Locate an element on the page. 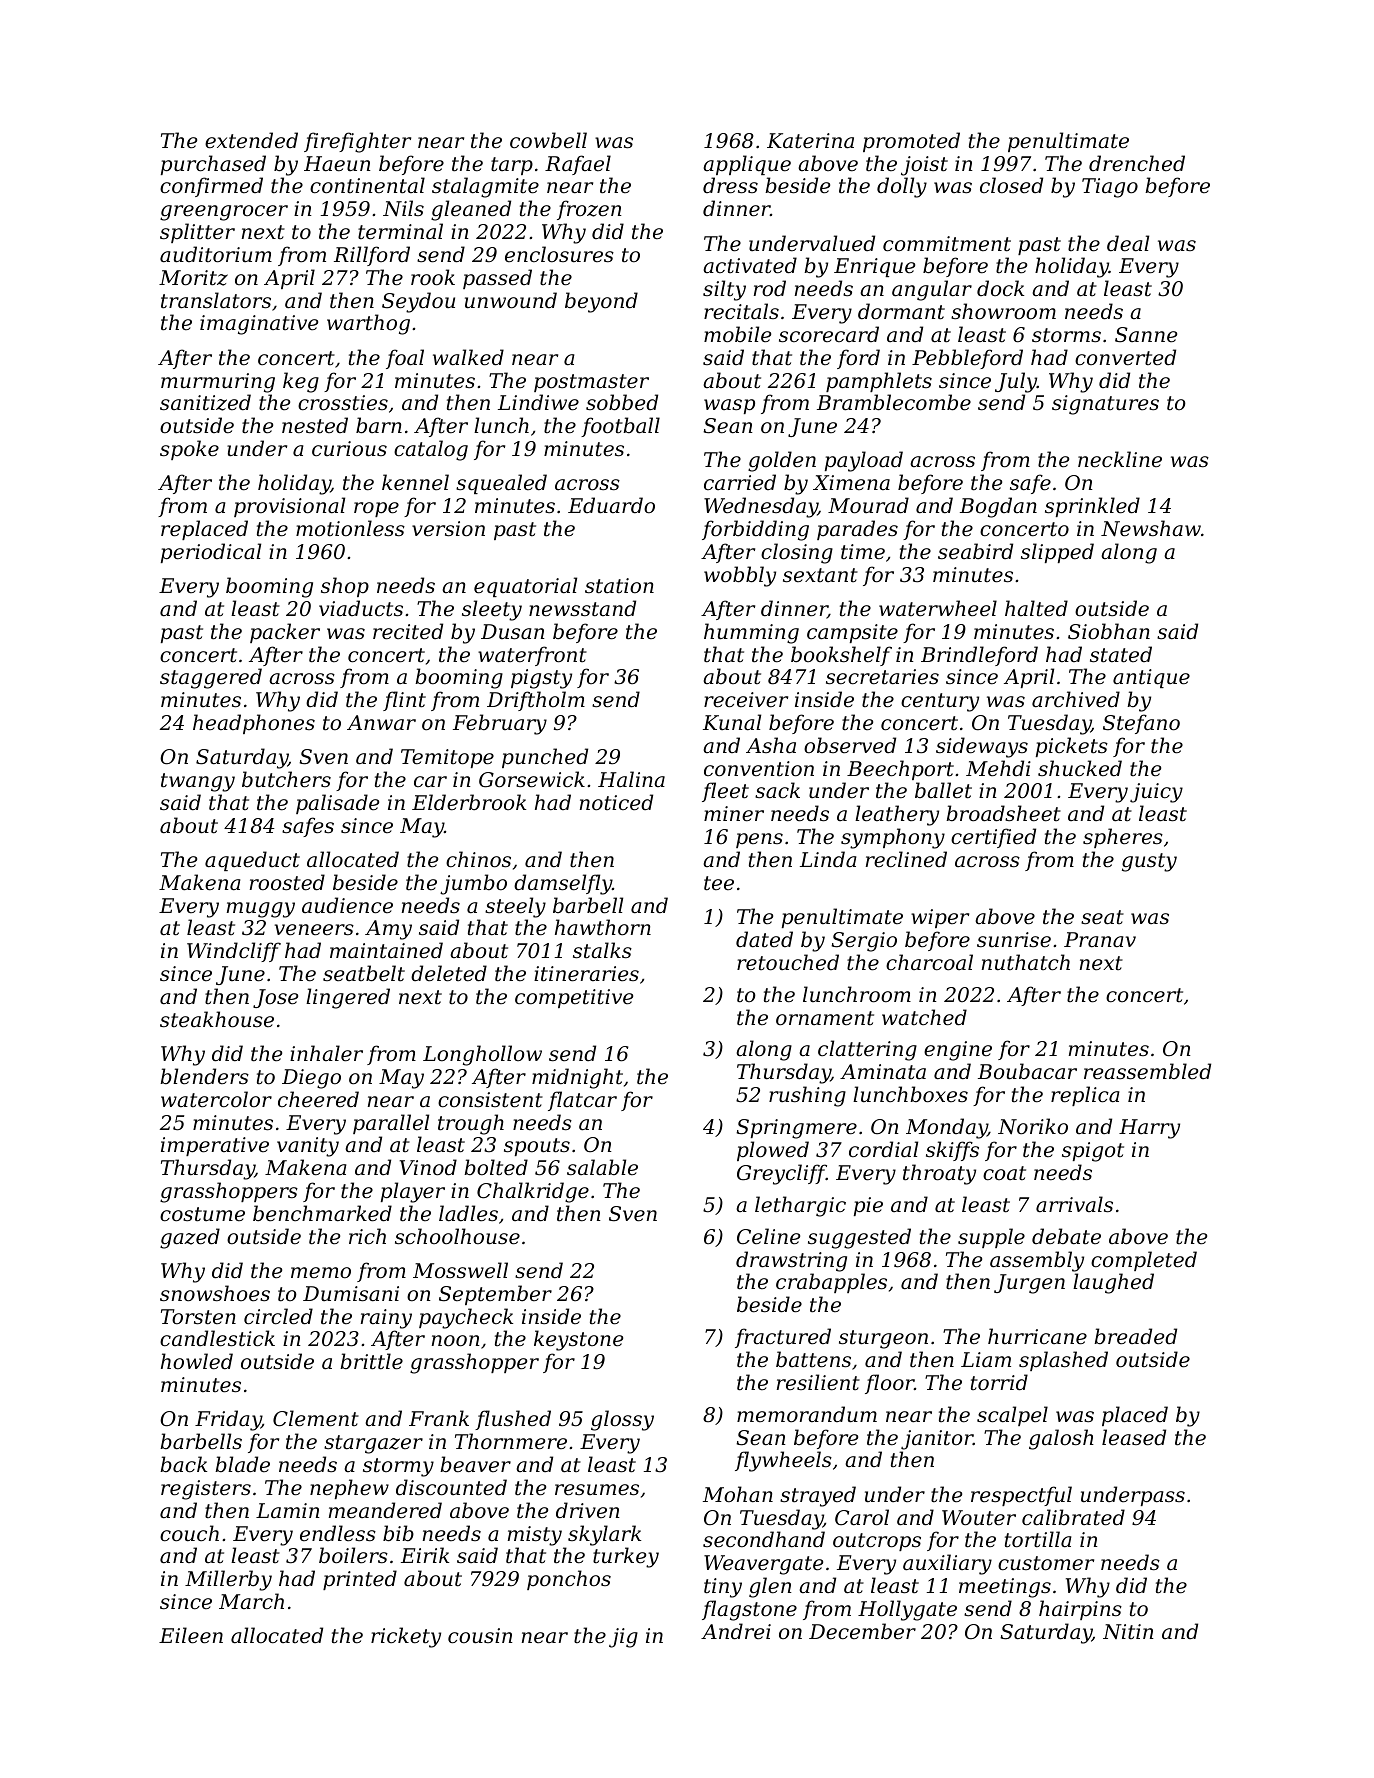 This page has height=1778, width=1374. brittle is located at coordinates (371, 1361).
